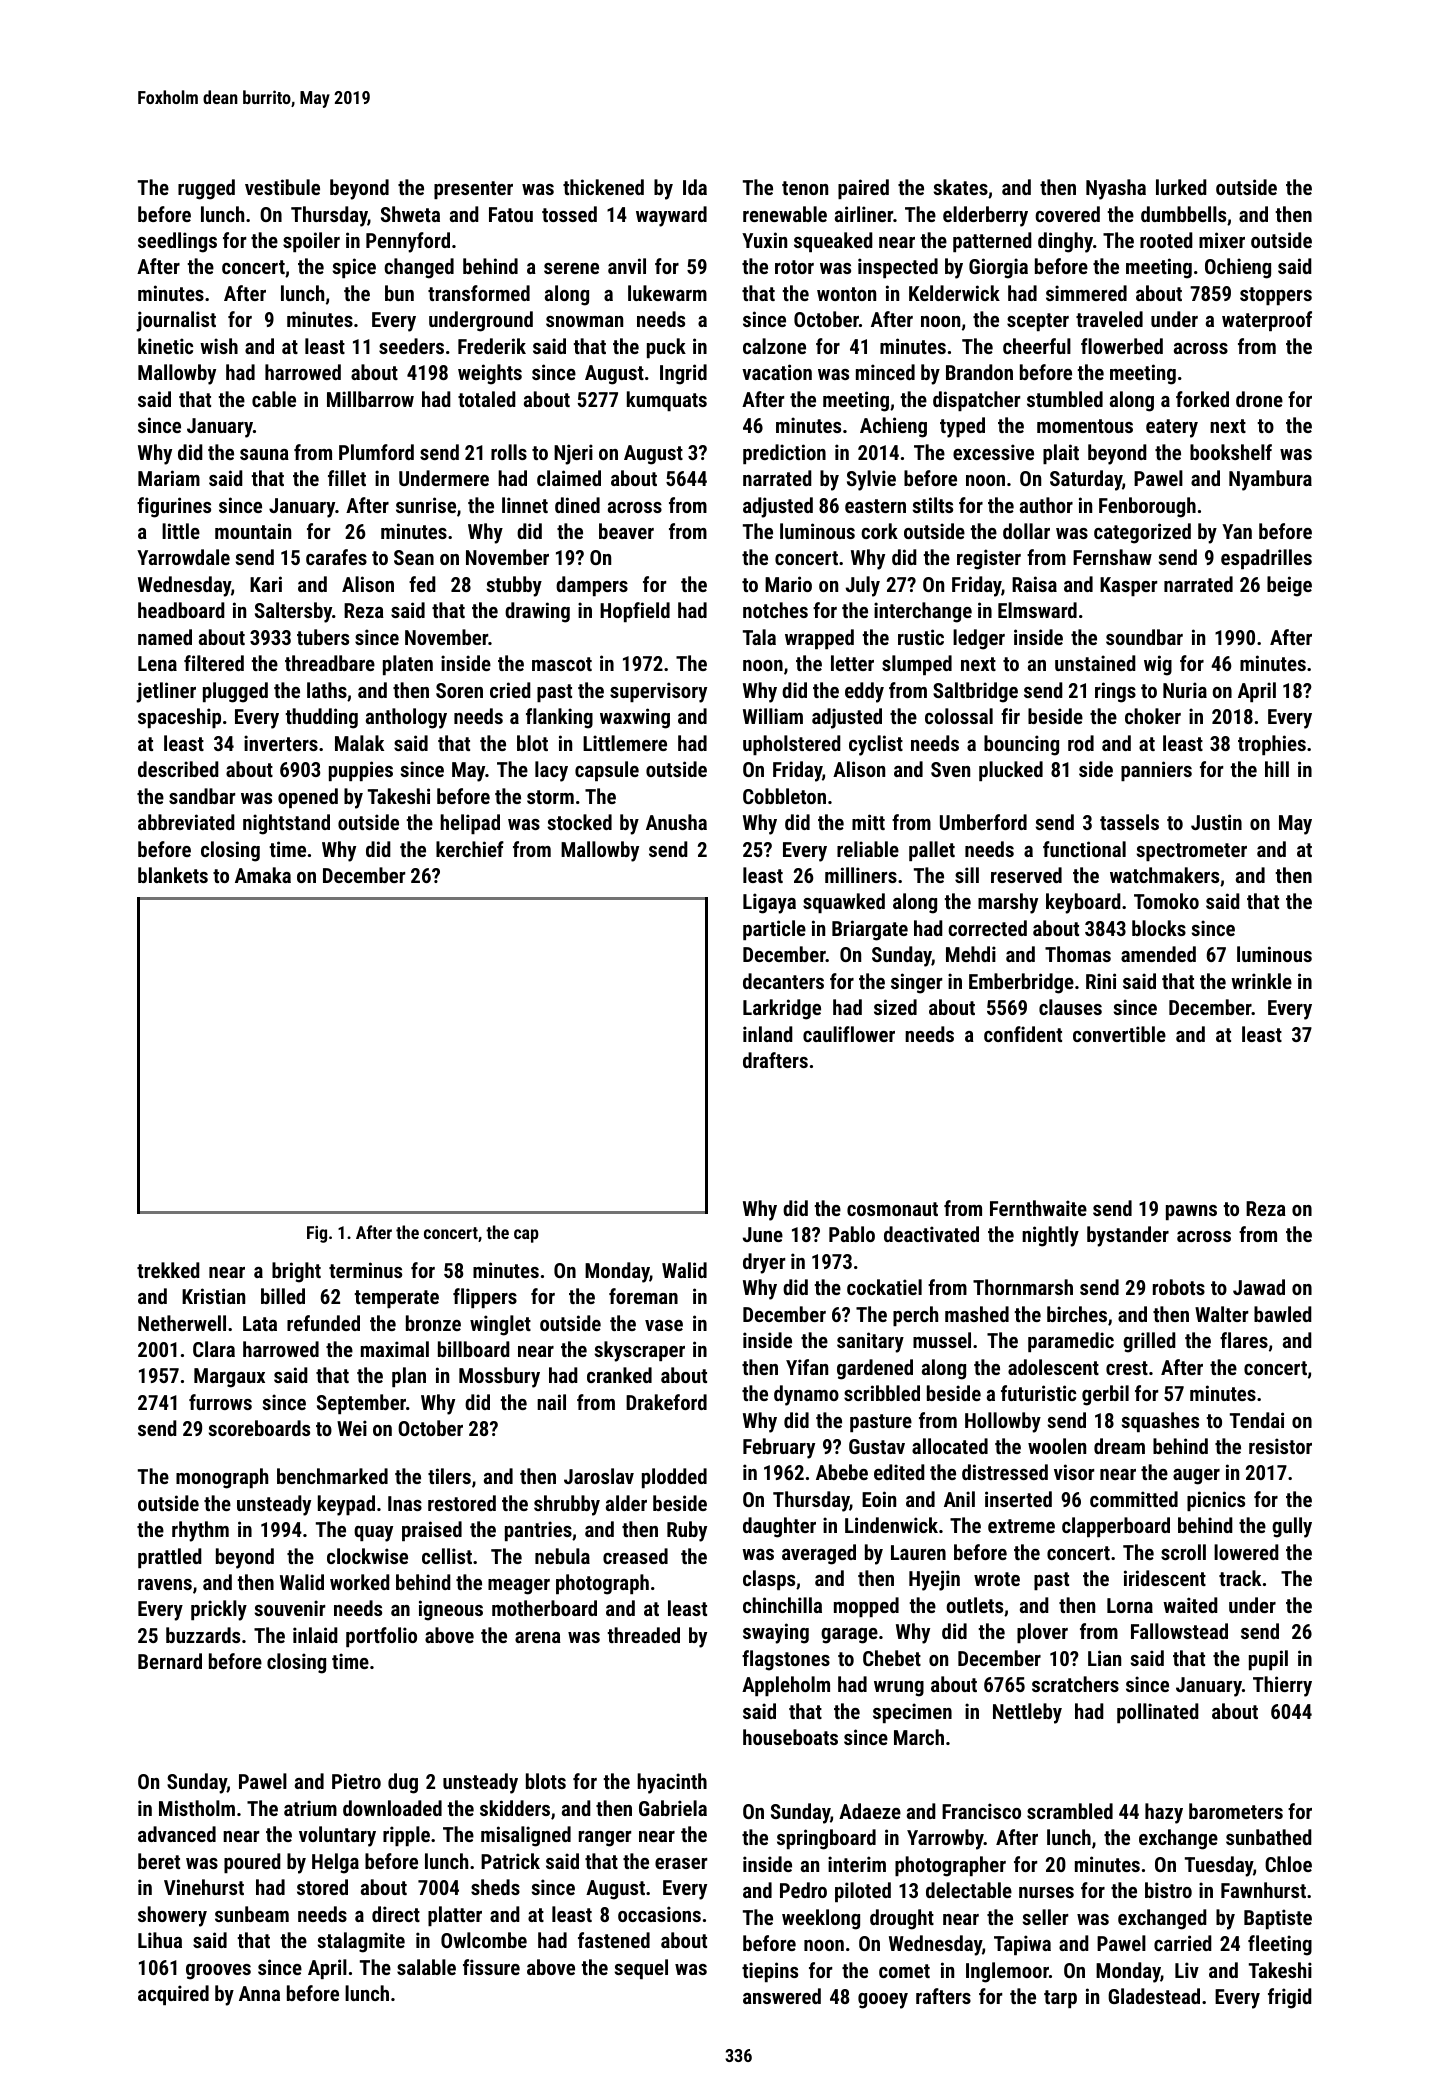 This screenshot has height=2100, width=1450. What do you see at coordinates (206, 189) in the screenshot?
I see `rugged` at bounding box center [206, 189].
